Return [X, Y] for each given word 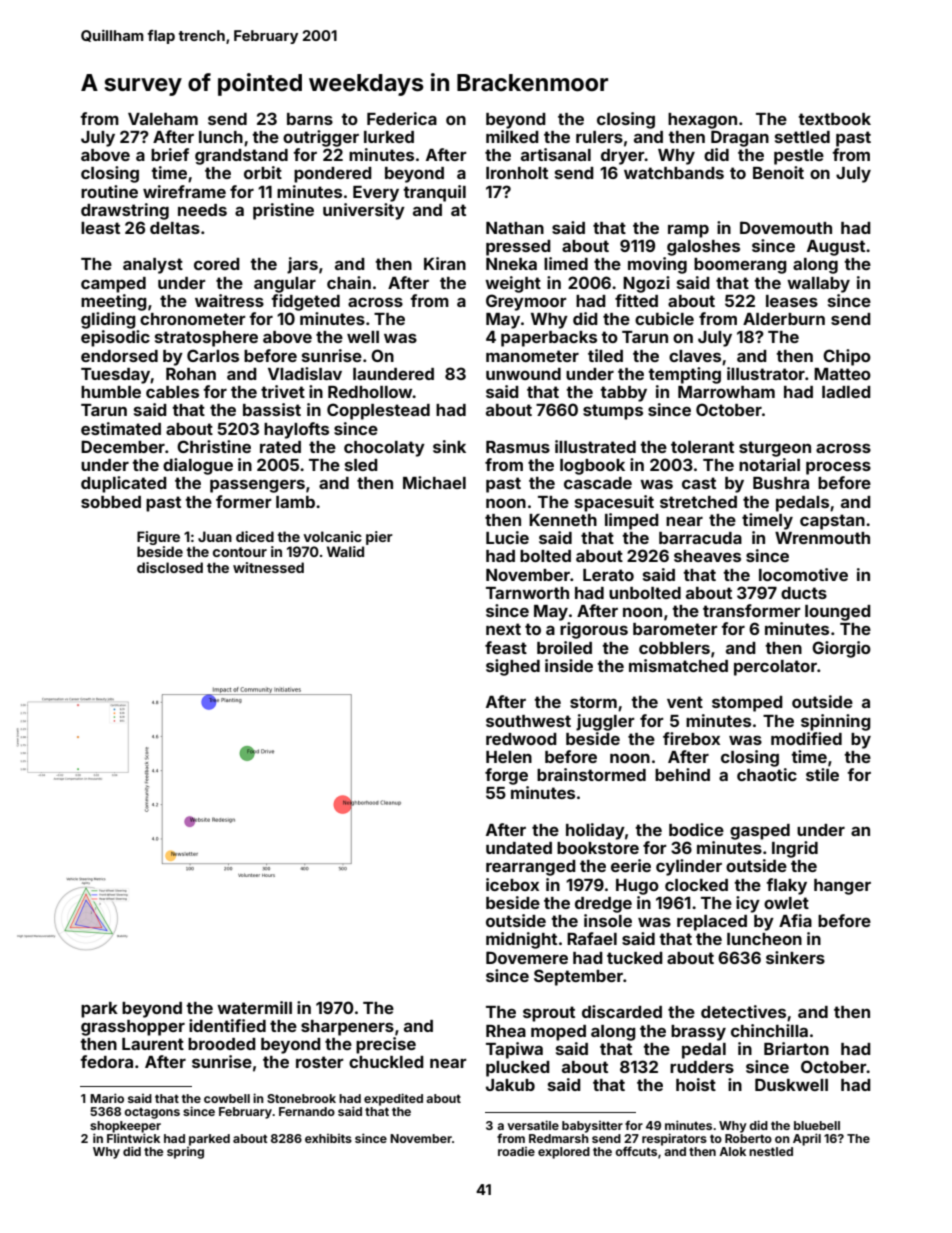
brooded [222, 1044]
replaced [712, 923]
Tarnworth [527, 593]
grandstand [241, 157]
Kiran [445, 263]
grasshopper [133, 1028]
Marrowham [726, 392]
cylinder [689, 867]
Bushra [781, 483]
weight [513, 284]
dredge [603, 905]
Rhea [506, 1031]
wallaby [818, 285]
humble [111, 392]
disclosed [170, 567]
